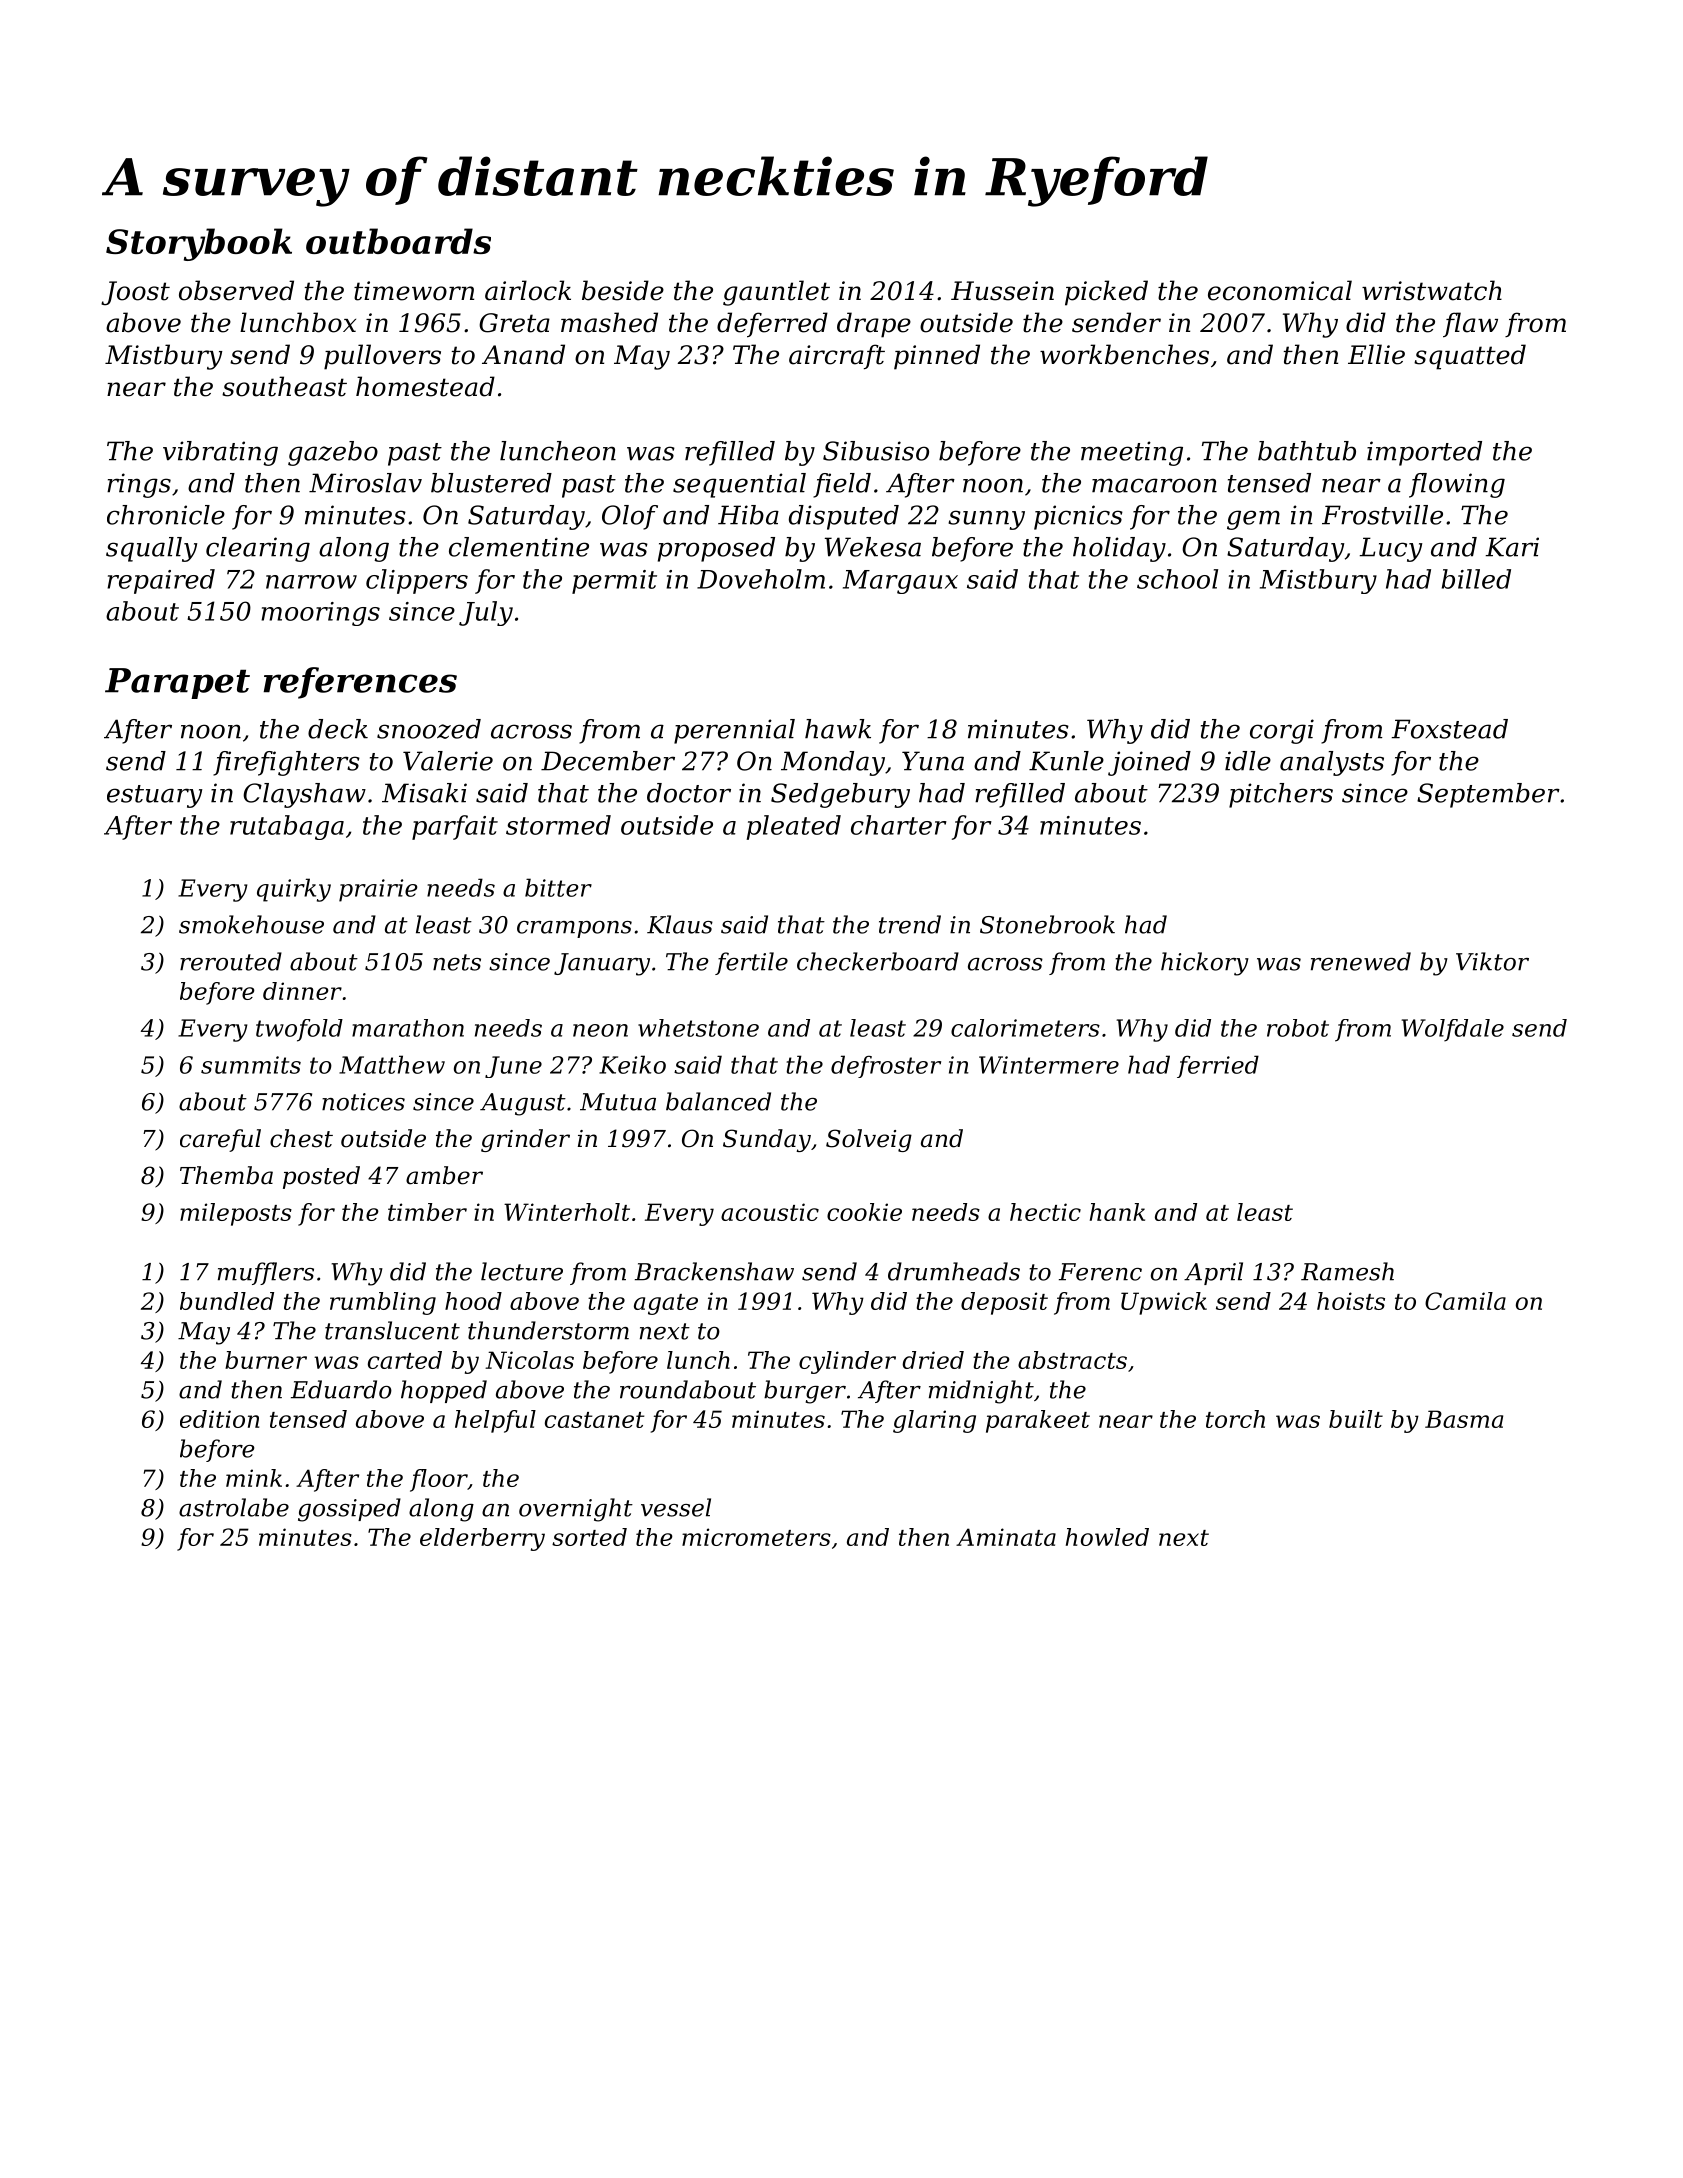 The width and height of the screenshot is (1683, 2178). What do you see at coordinates (448, 761) in the screenshot?
I see `Valerie` at bounding box center [448, 761].
